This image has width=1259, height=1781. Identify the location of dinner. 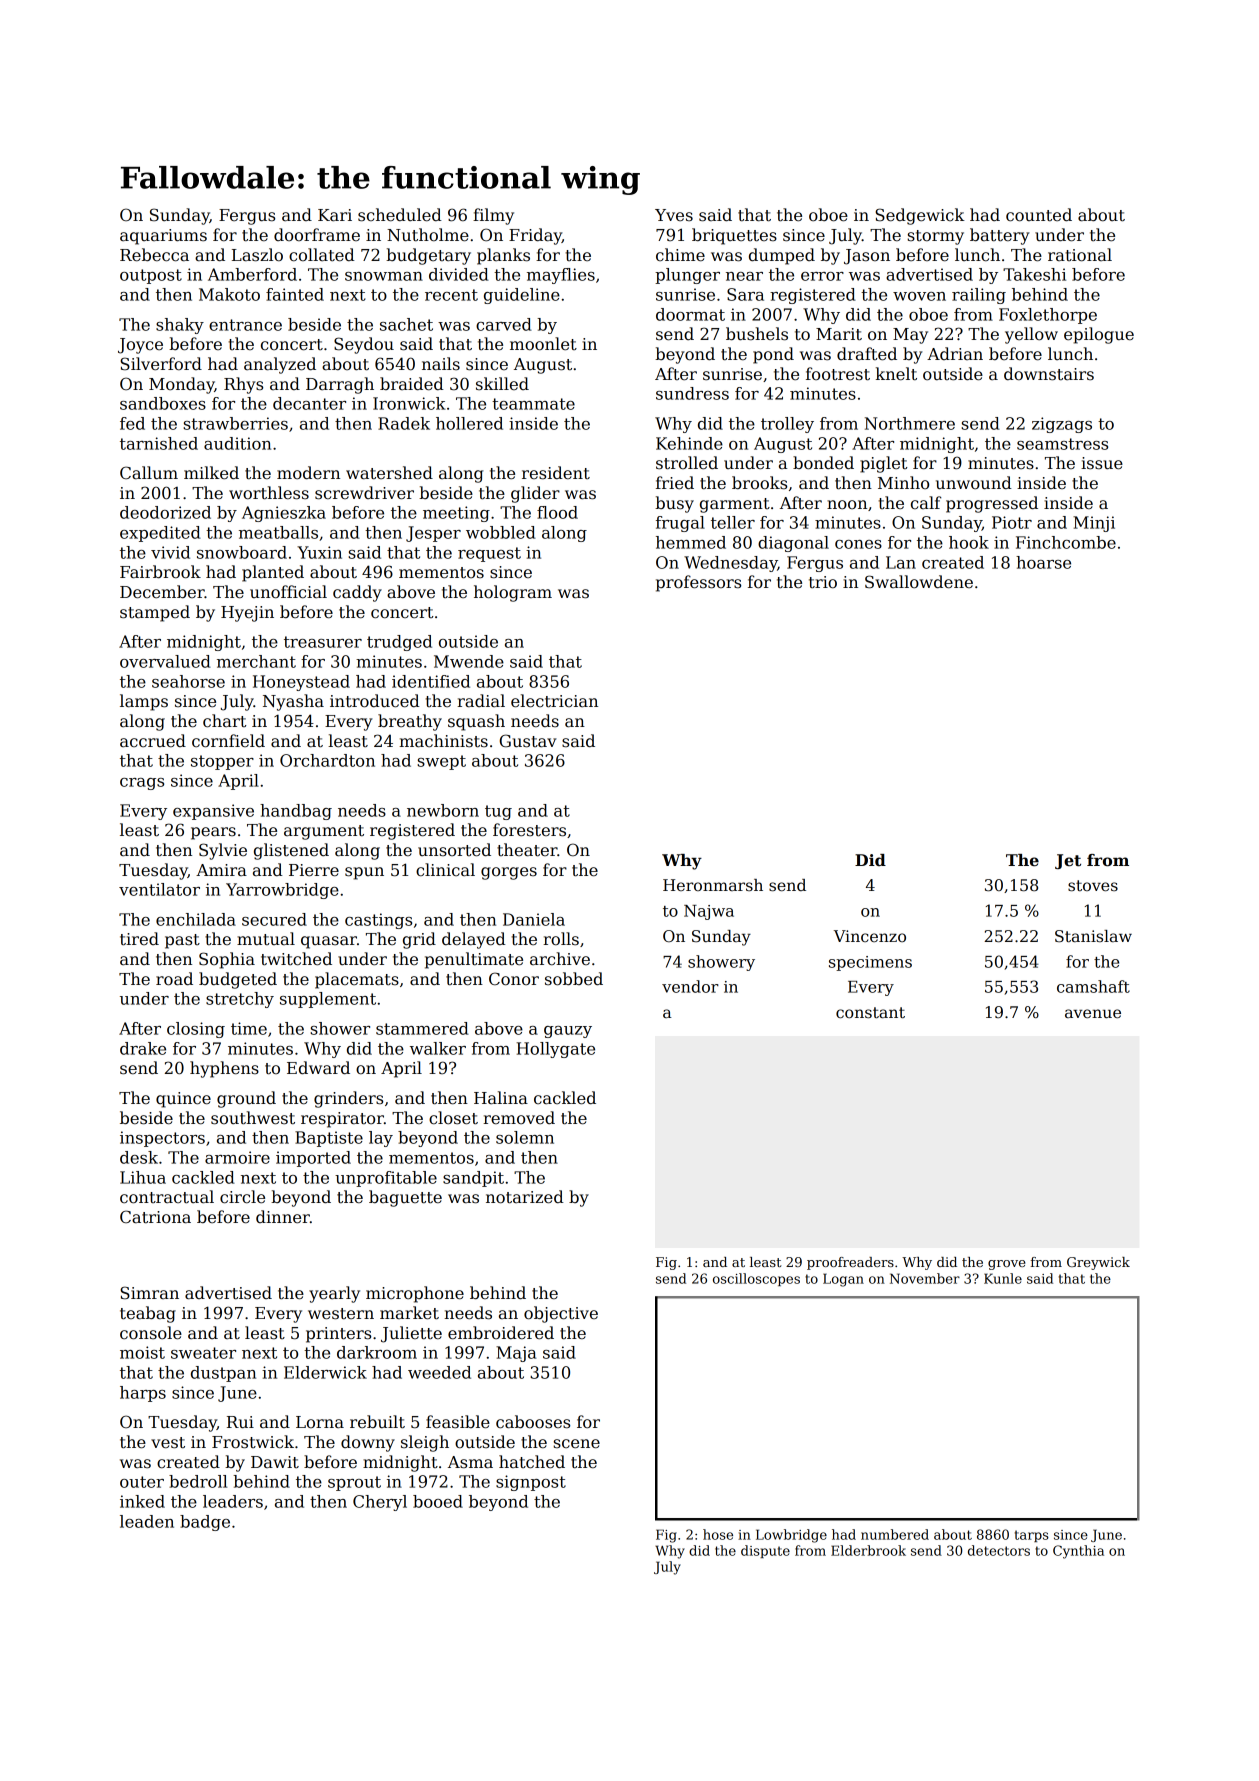
(283, 1217).
